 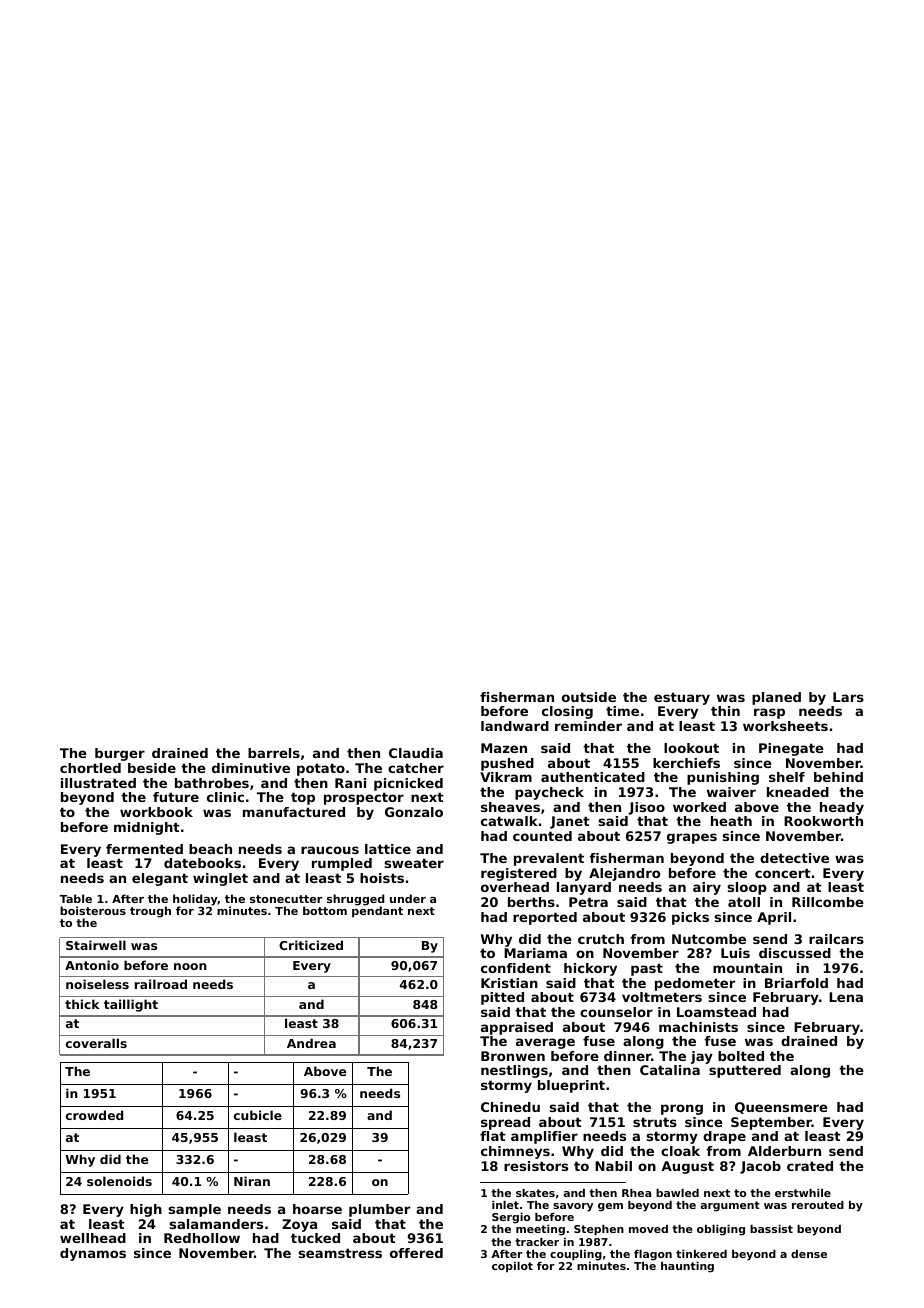 I want to click on pedometer, so click(x=695, y=984).
